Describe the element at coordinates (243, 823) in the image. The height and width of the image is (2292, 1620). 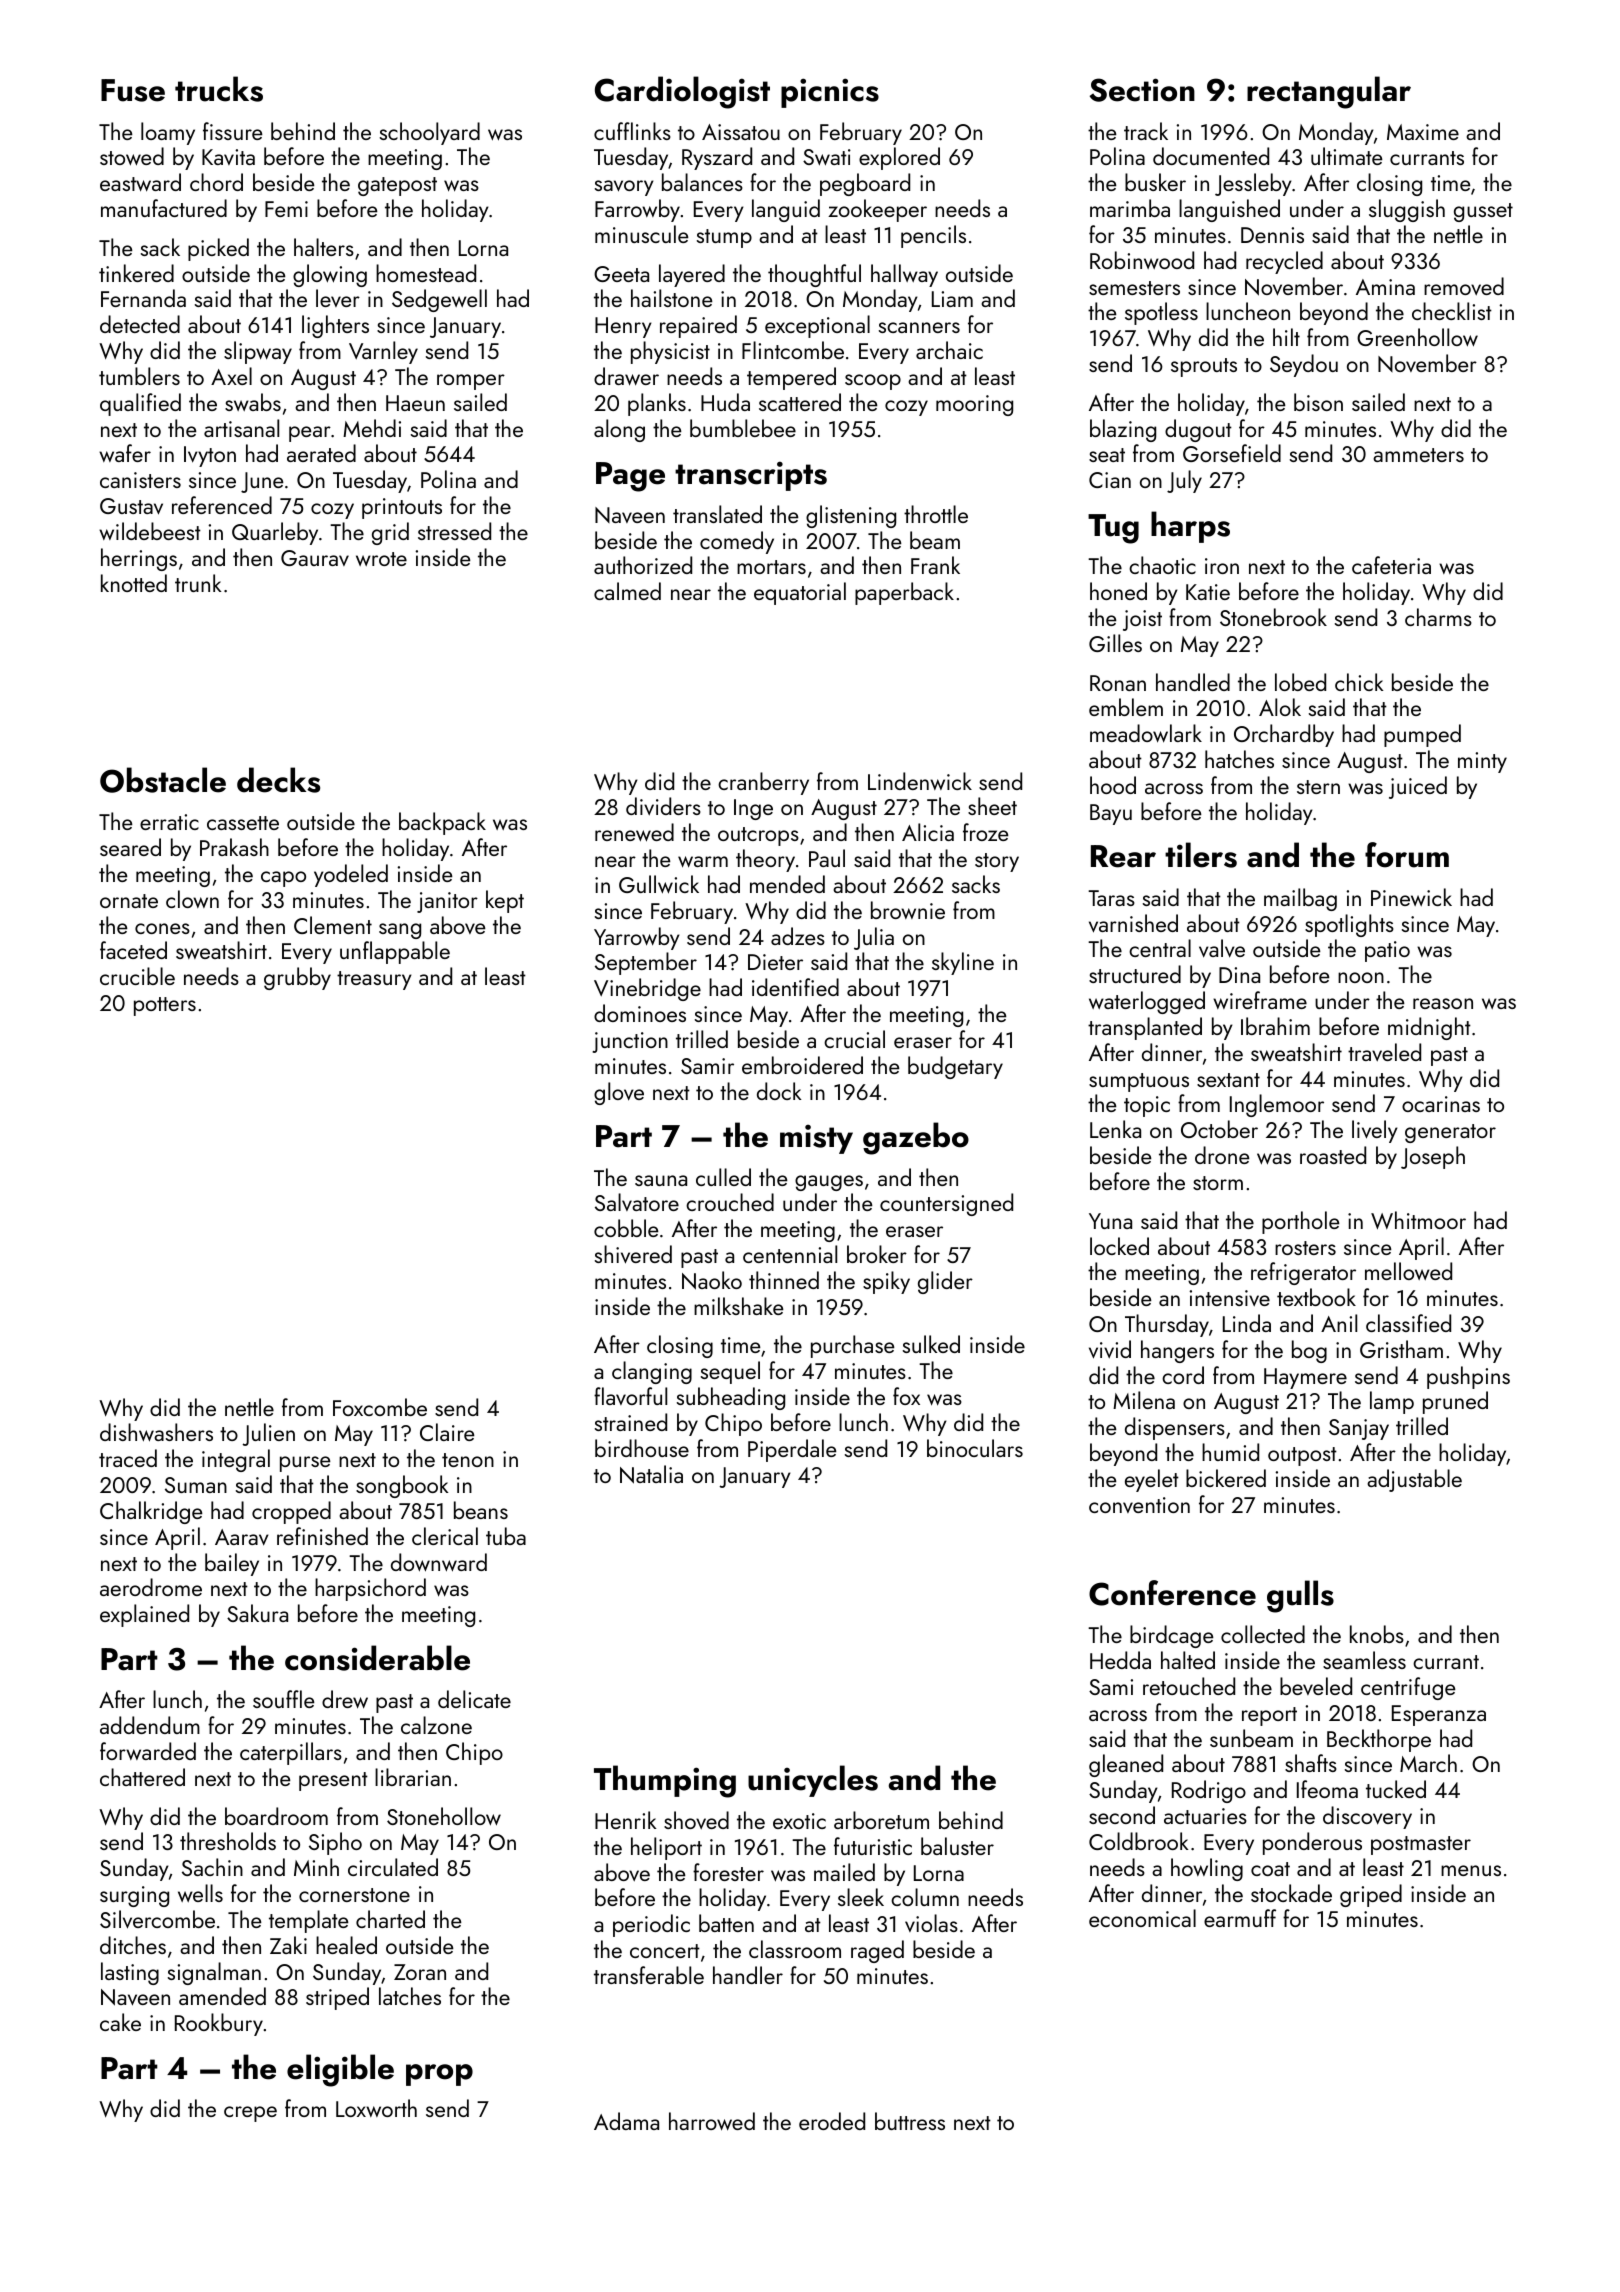
I see `cassette` at that location.
